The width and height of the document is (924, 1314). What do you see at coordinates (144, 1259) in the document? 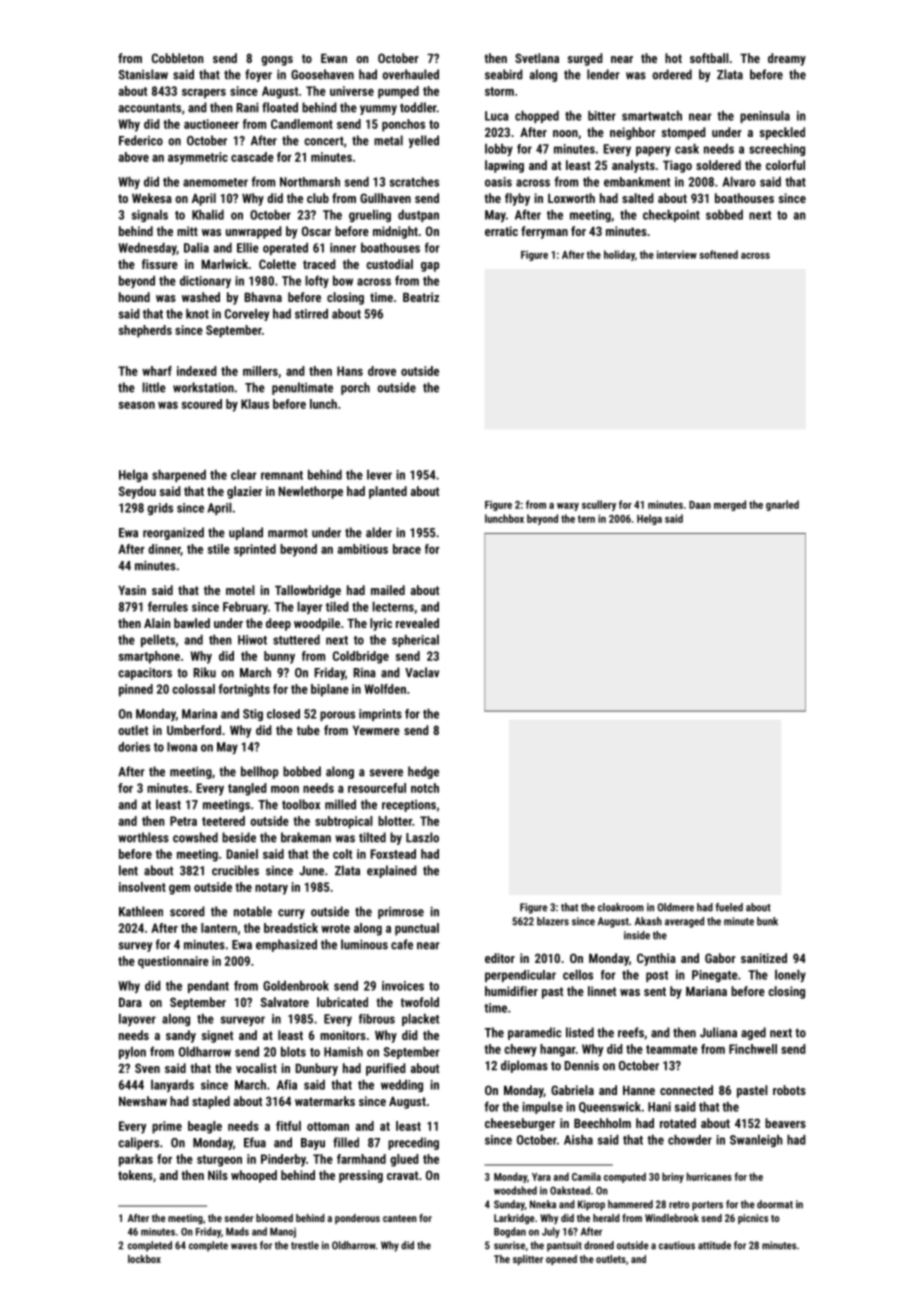
I see `lockbox` at bounding box center [144, 1259].
